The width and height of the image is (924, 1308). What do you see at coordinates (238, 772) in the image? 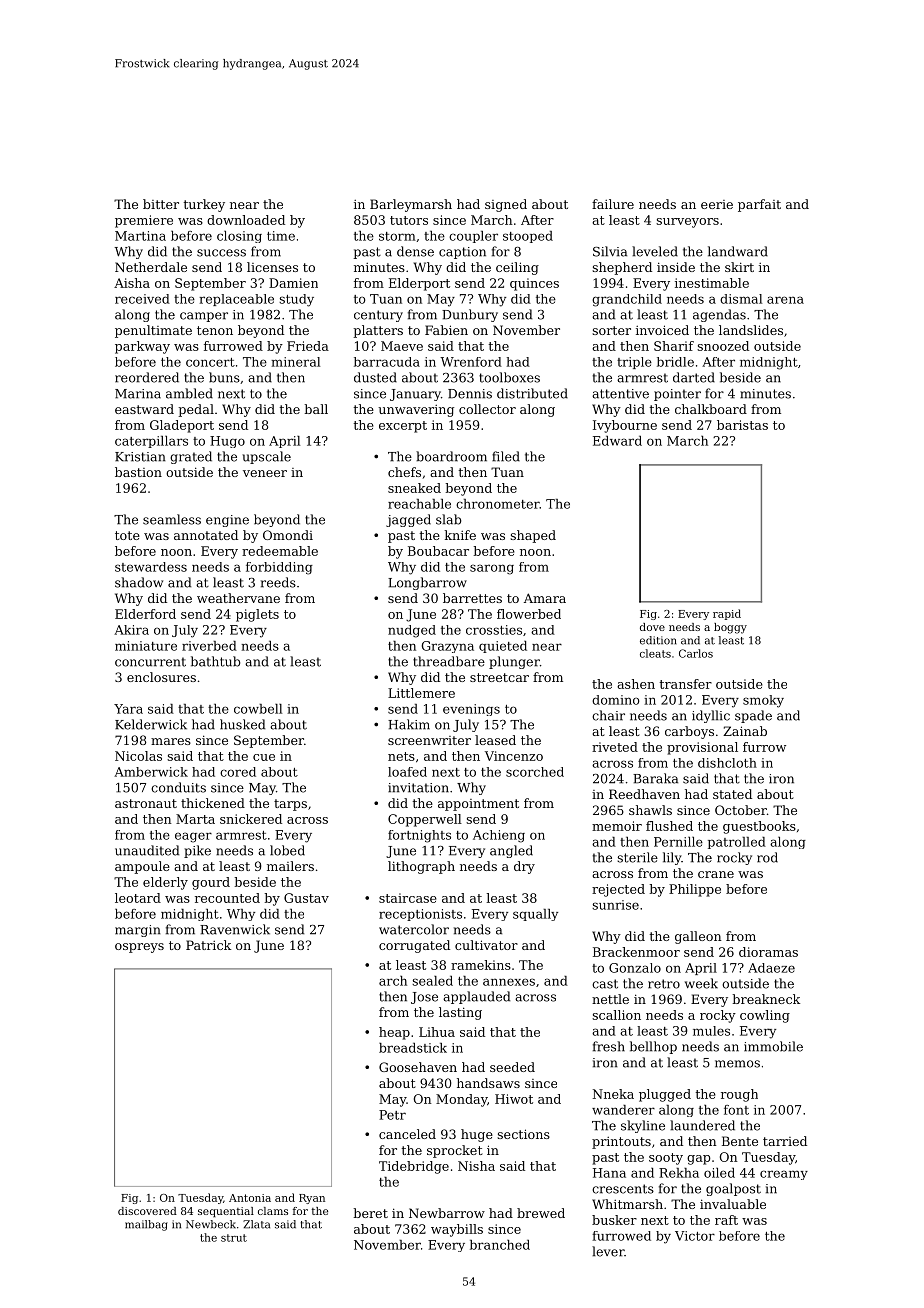
I see `cored` at bounding box center [238, 772].
